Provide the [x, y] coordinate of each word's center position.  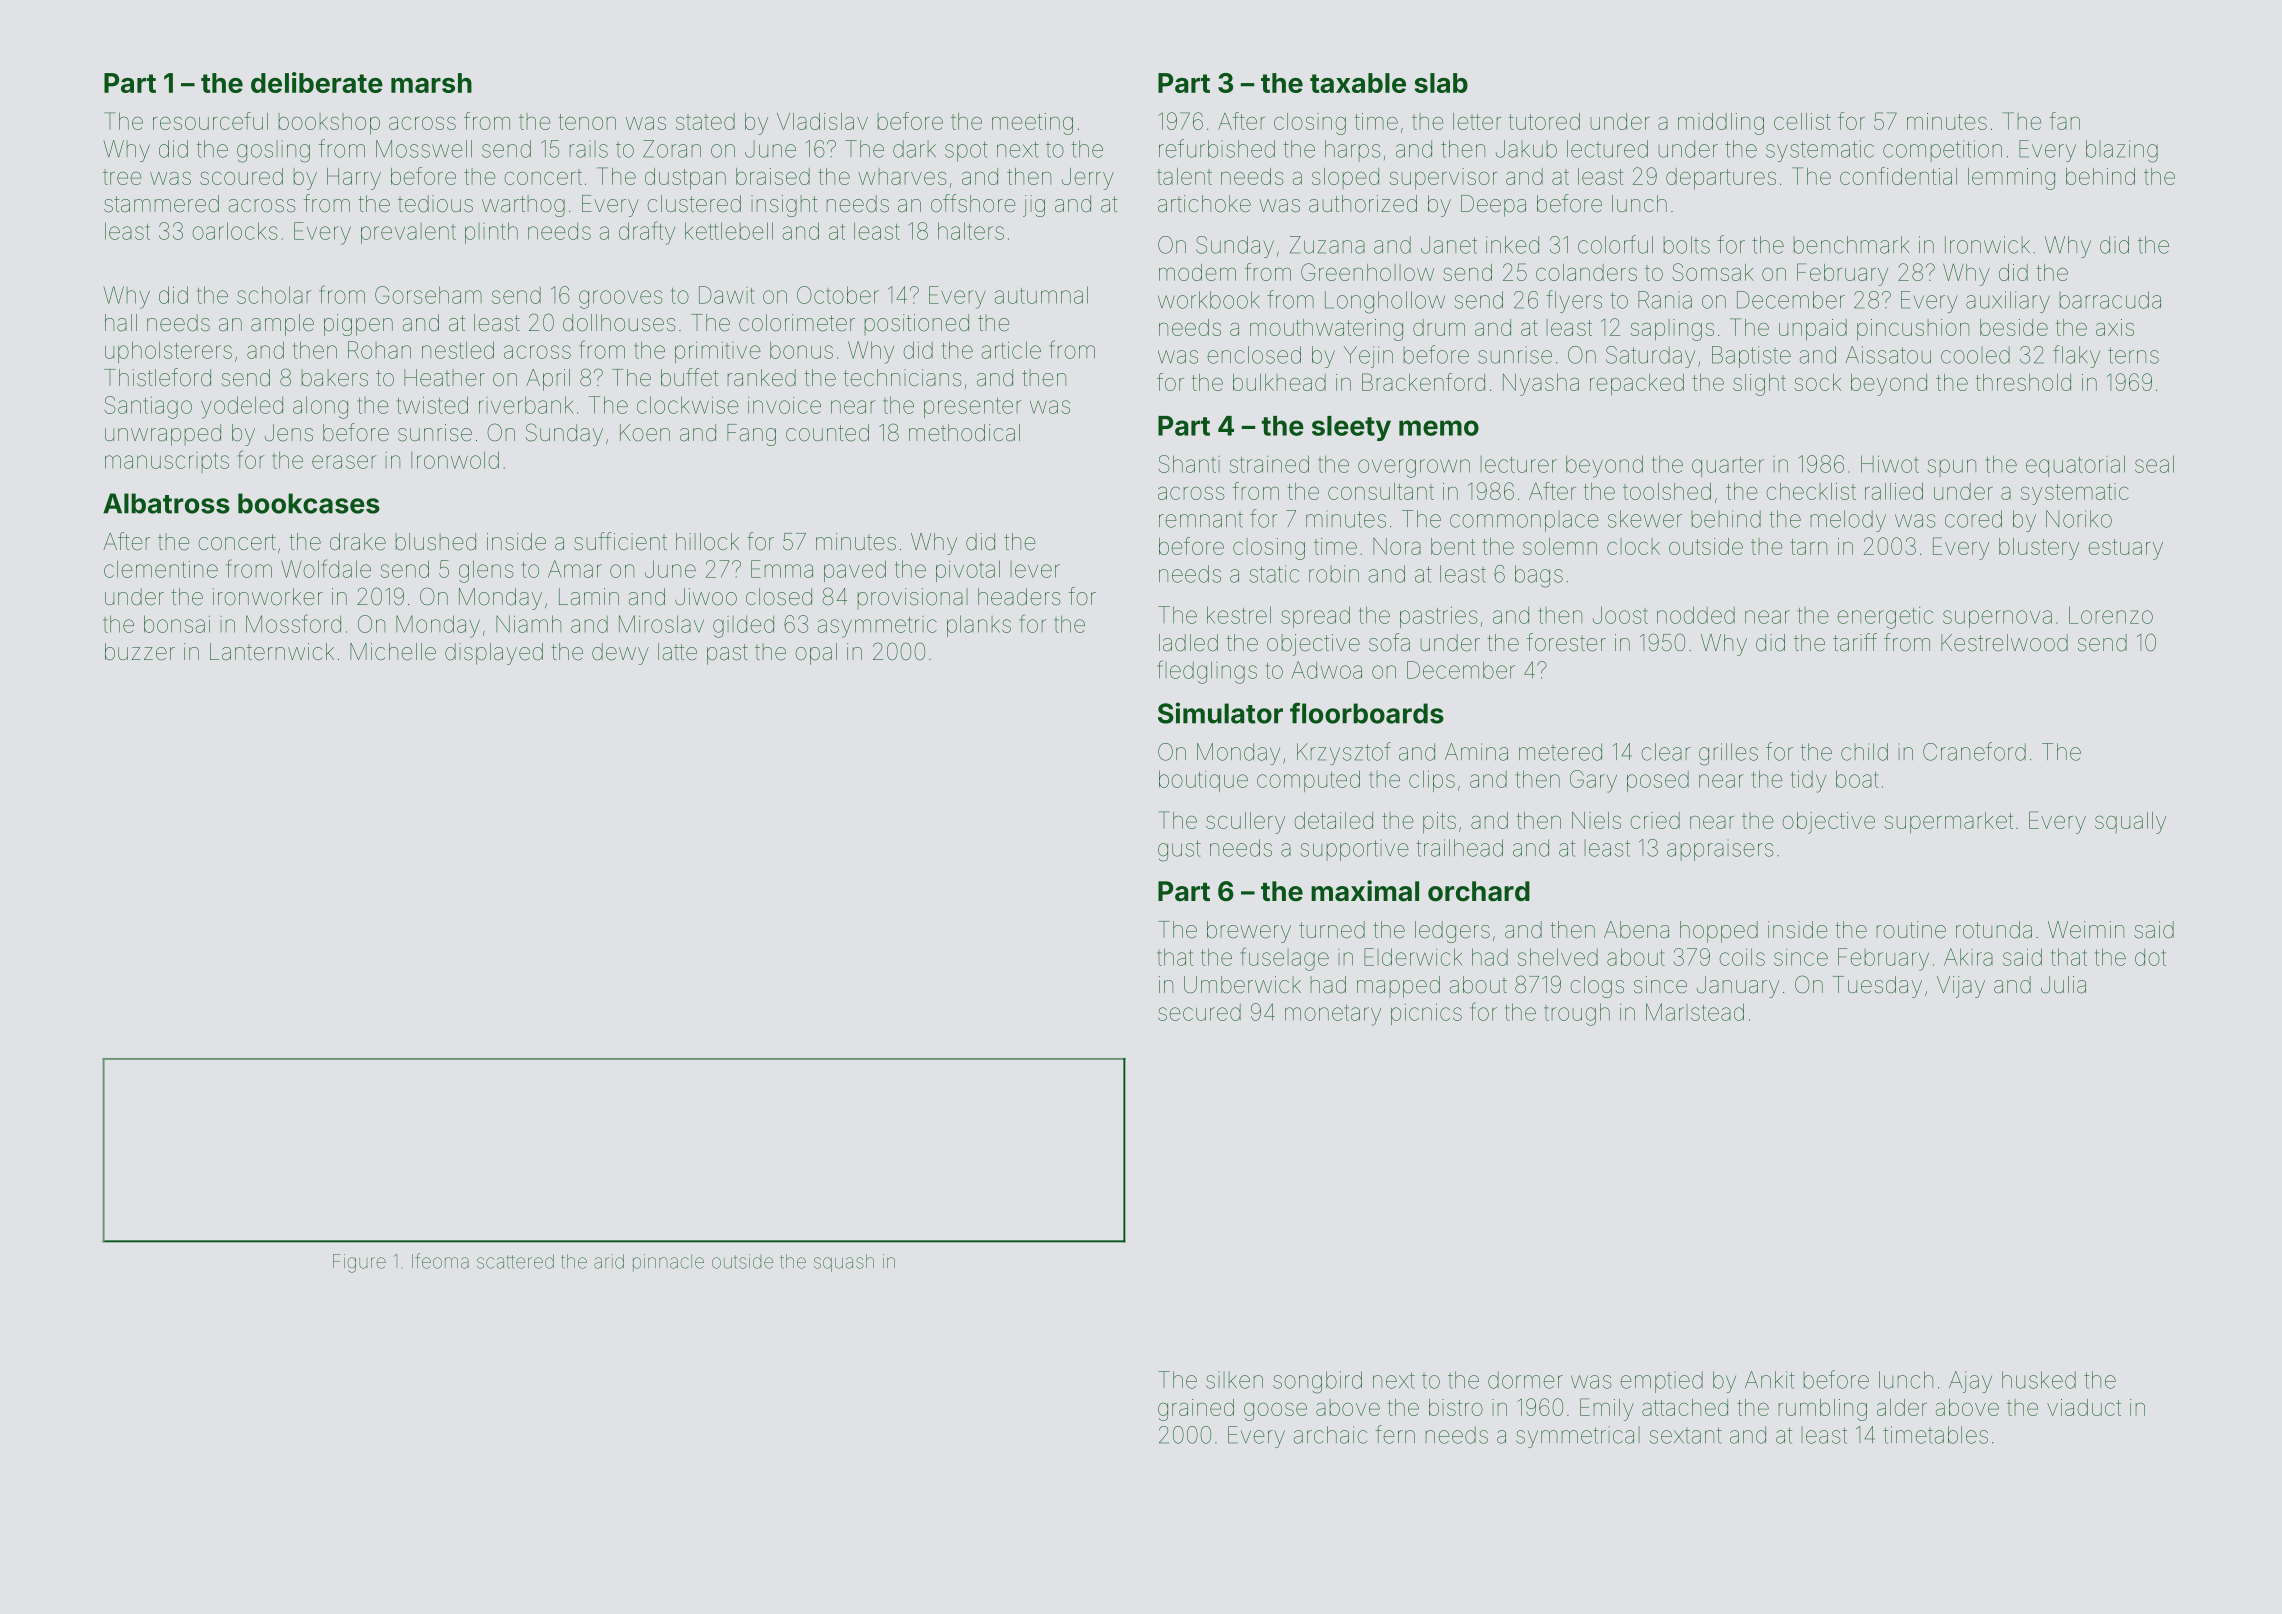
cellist [1802, 121]
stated [705, 121]
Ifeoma [440, 1261]
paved [855, 571]
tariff [1855, 642]
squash [844, 1263]
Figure [359, 1263]
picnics [1426, 1014]
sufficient [620, 541]
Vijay [1961, 987]
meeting [1032, 124]
